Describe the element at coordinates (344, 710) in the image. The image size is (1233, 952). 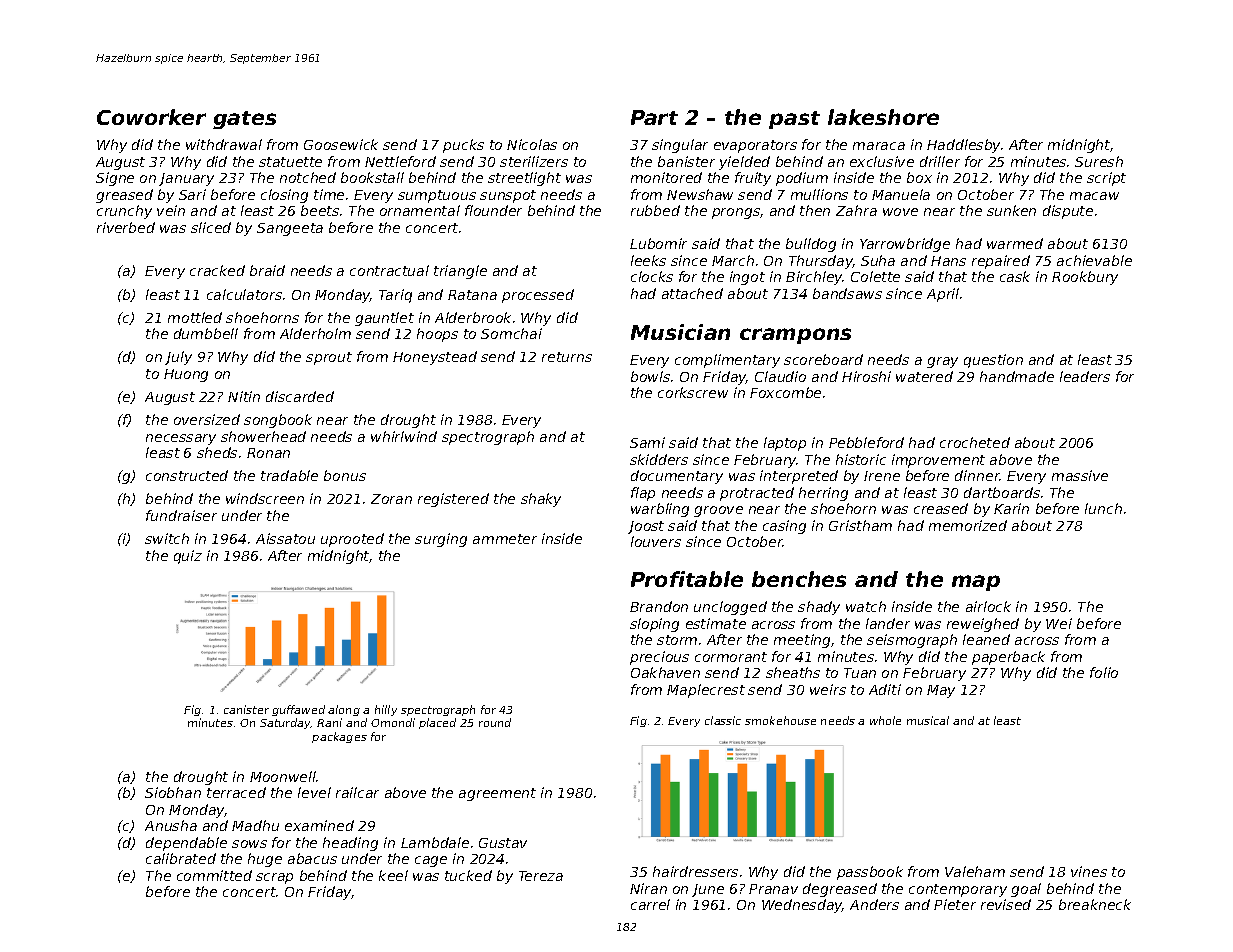
I see `along` at that location.
